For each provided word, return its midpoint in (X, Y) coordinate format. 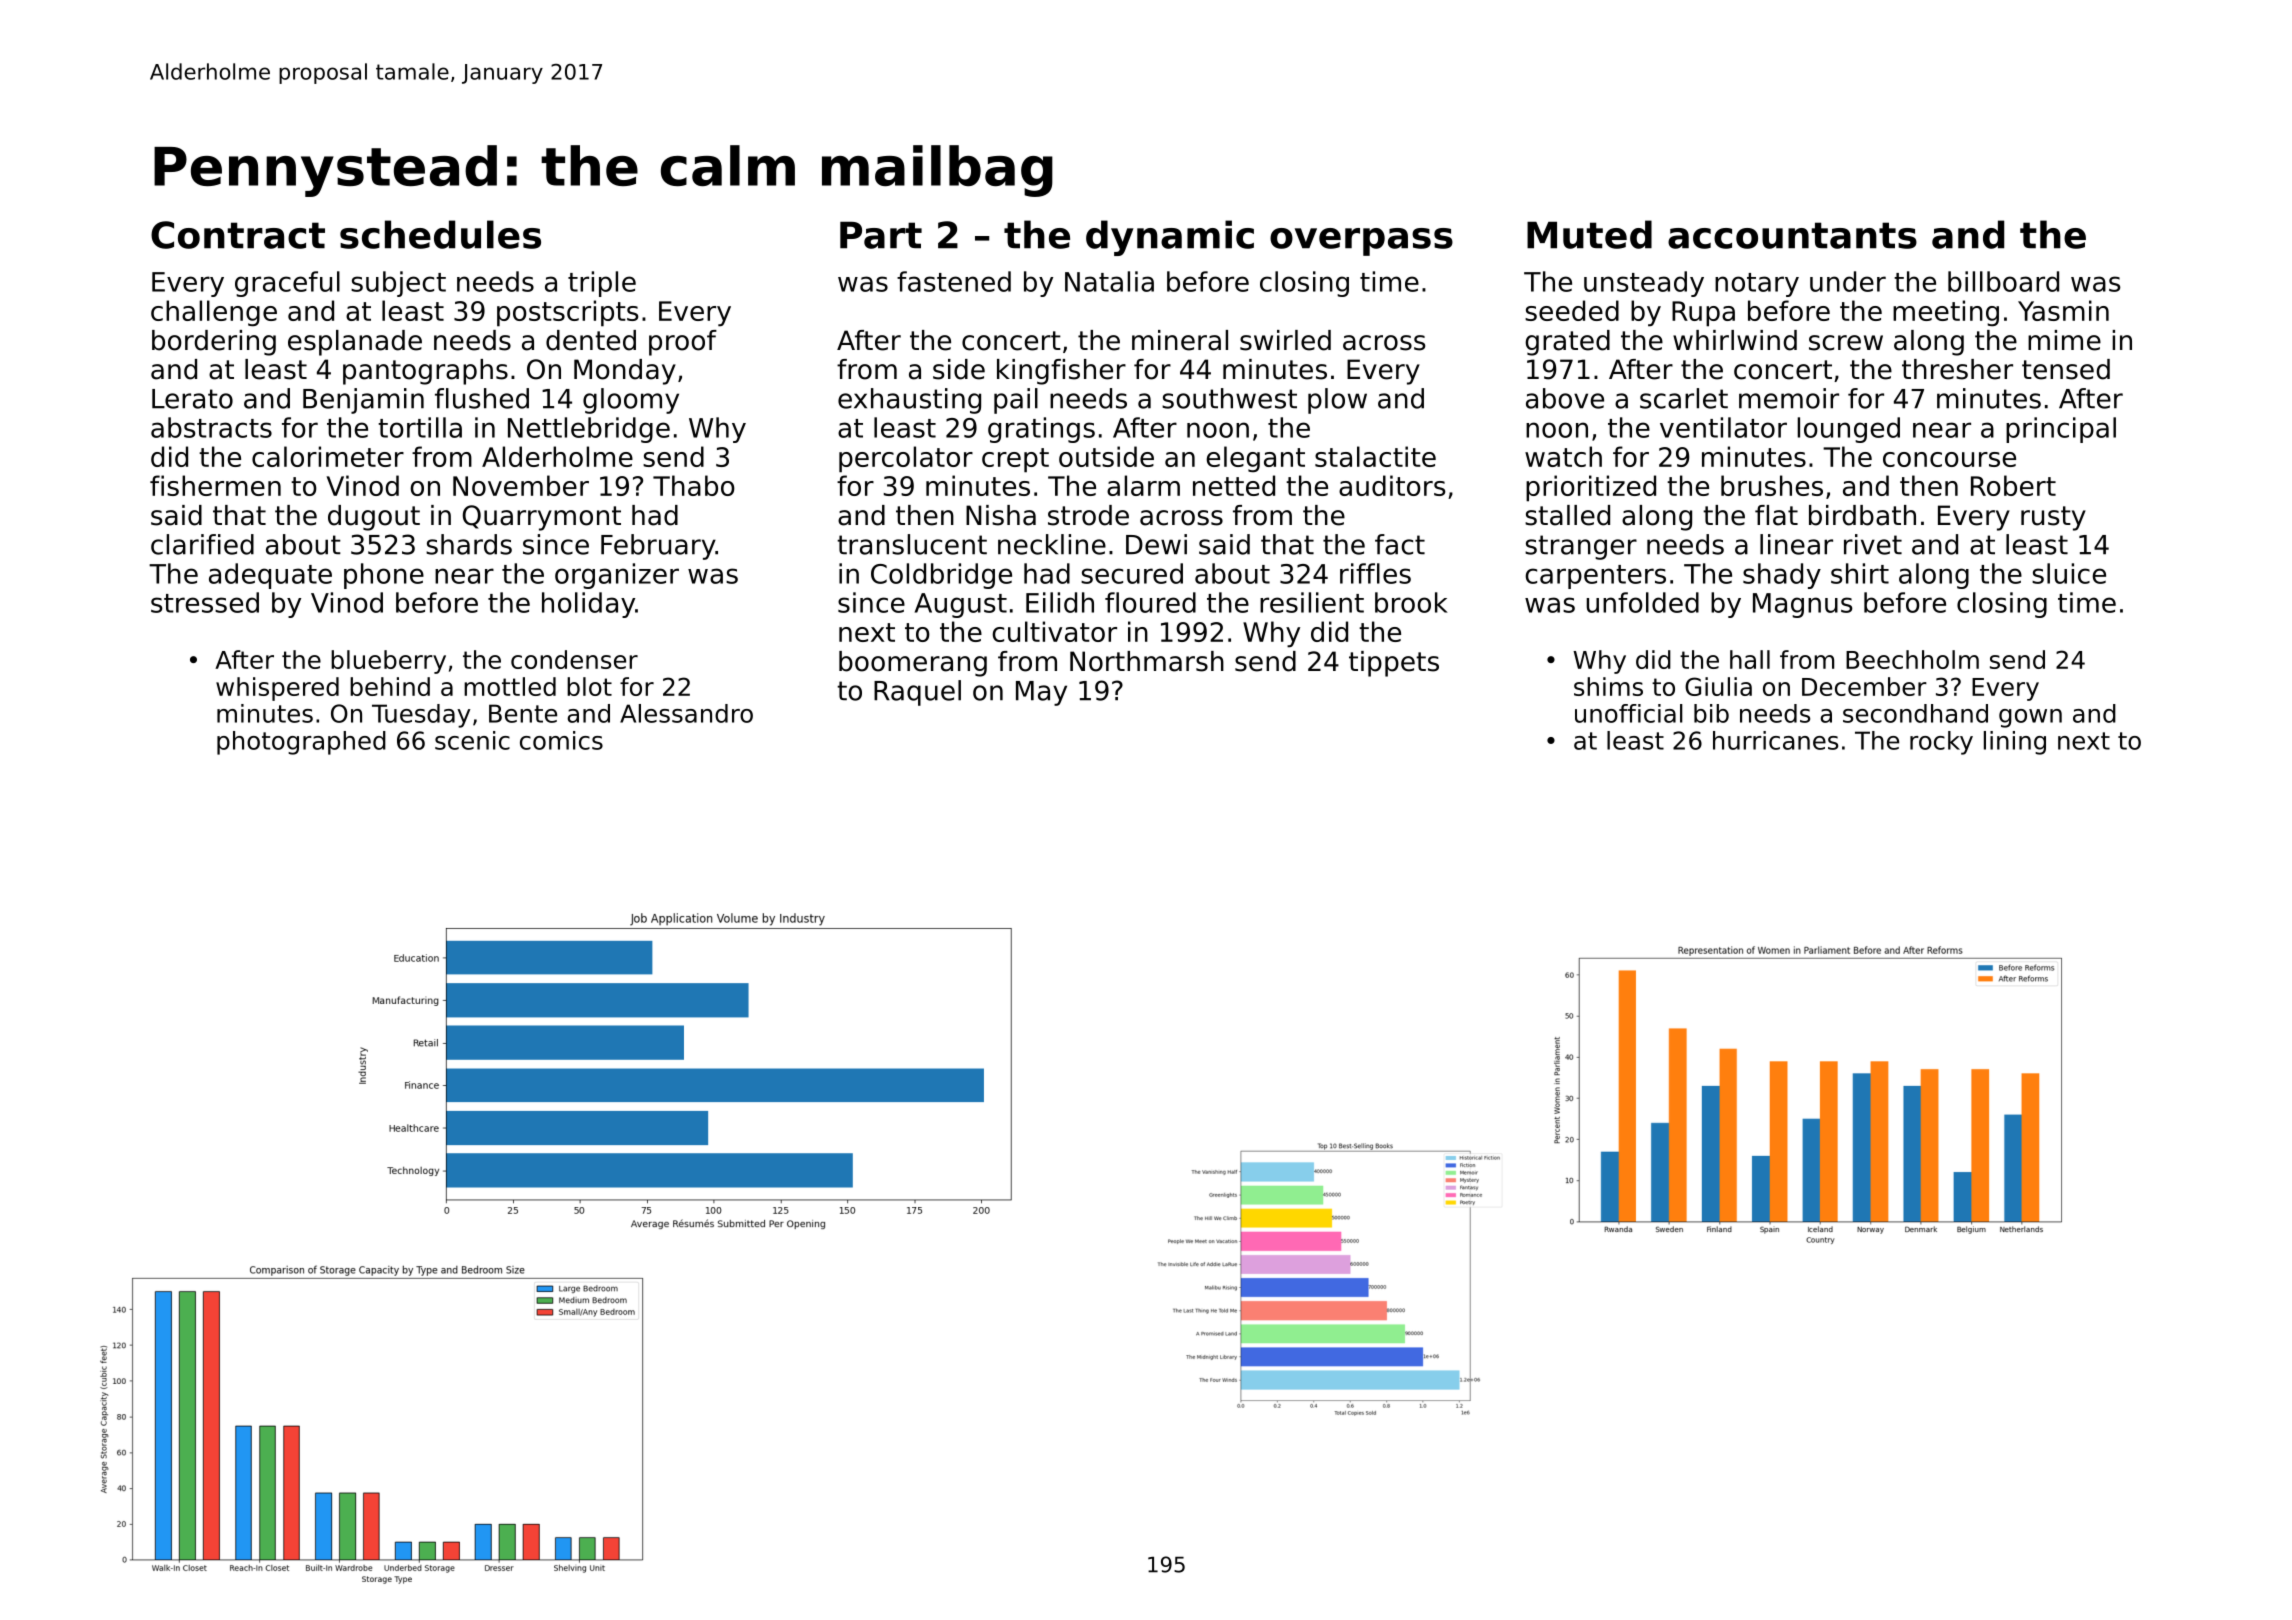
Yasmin (2063, 310)
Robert (2013, 485)
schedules (440, 234)
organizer (617, 576)
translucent (912, 544)
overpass (1361, 242)
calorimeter (328, 456)
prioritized (1591, 488)
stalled (1567, 515)
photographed (301, 743)
